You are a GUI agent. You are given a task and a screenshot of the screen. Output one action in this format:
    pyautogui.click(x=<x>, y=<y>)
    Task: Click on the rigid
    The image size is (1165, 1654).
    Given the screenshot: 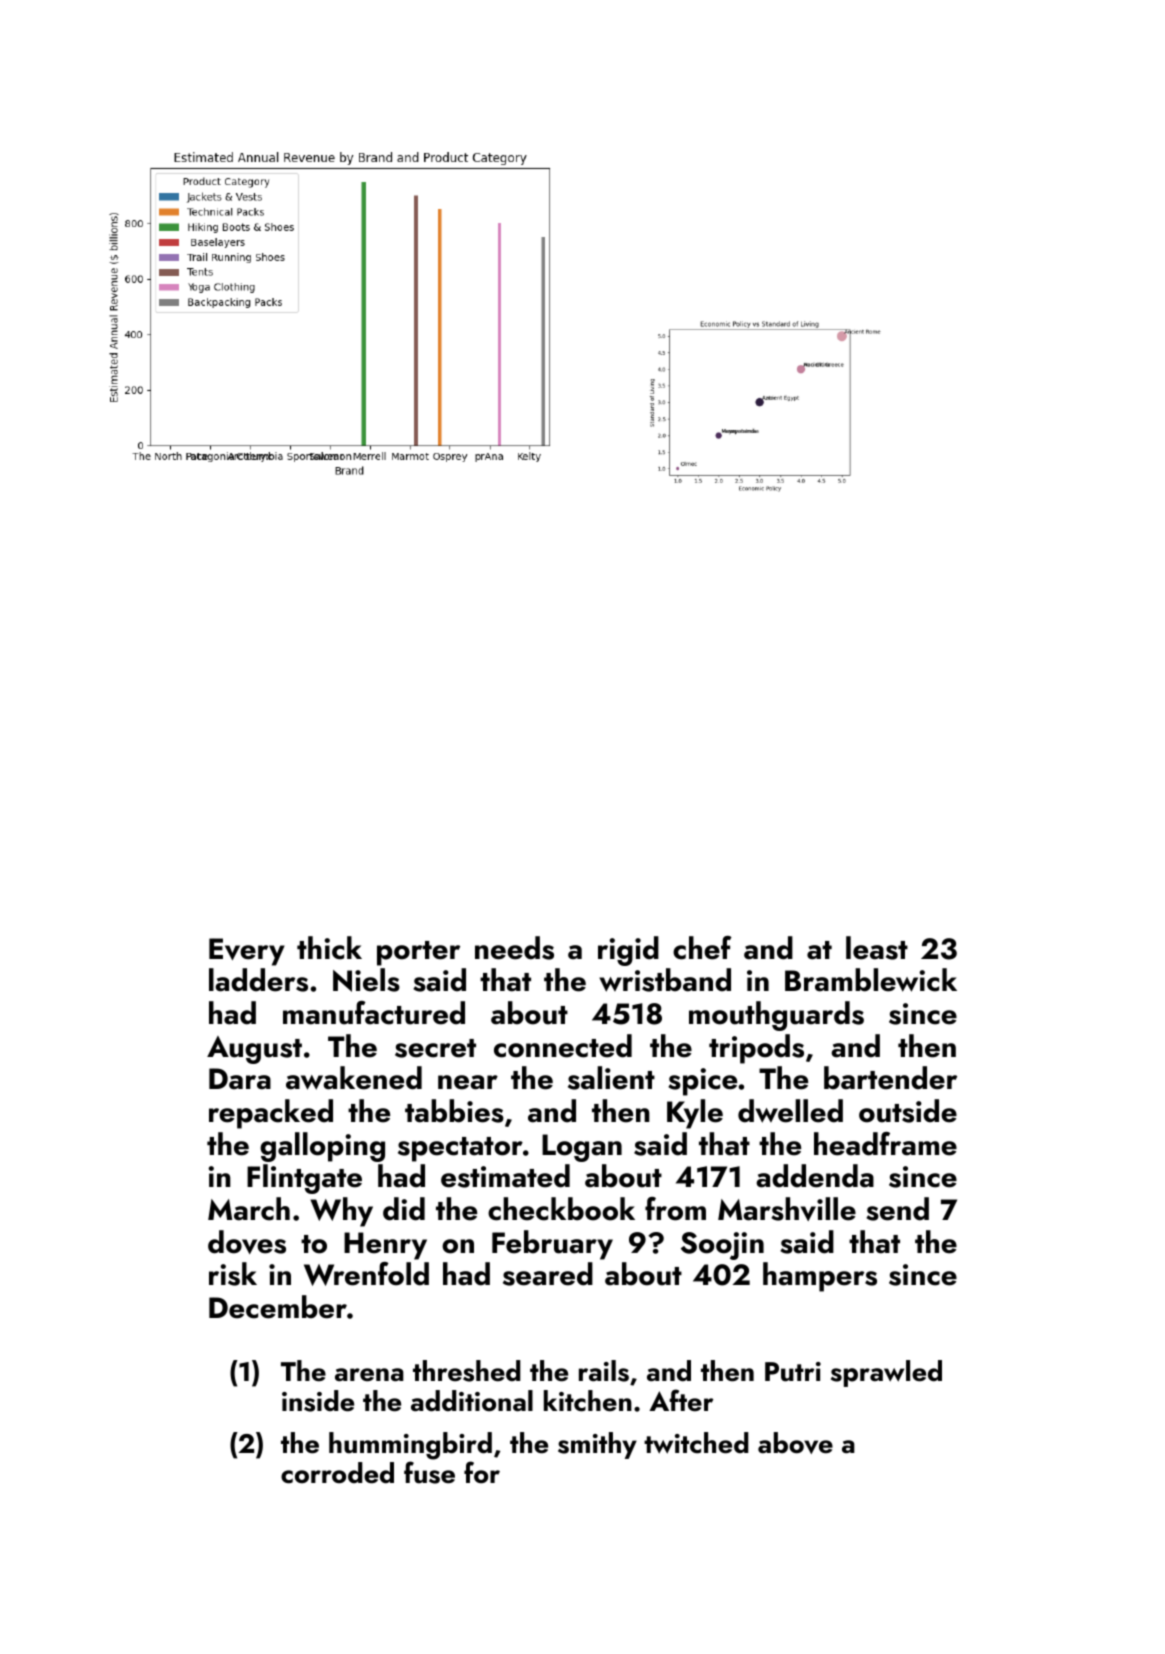 What is the action you would take?
    pyautogui.click(x=628, y=951)
